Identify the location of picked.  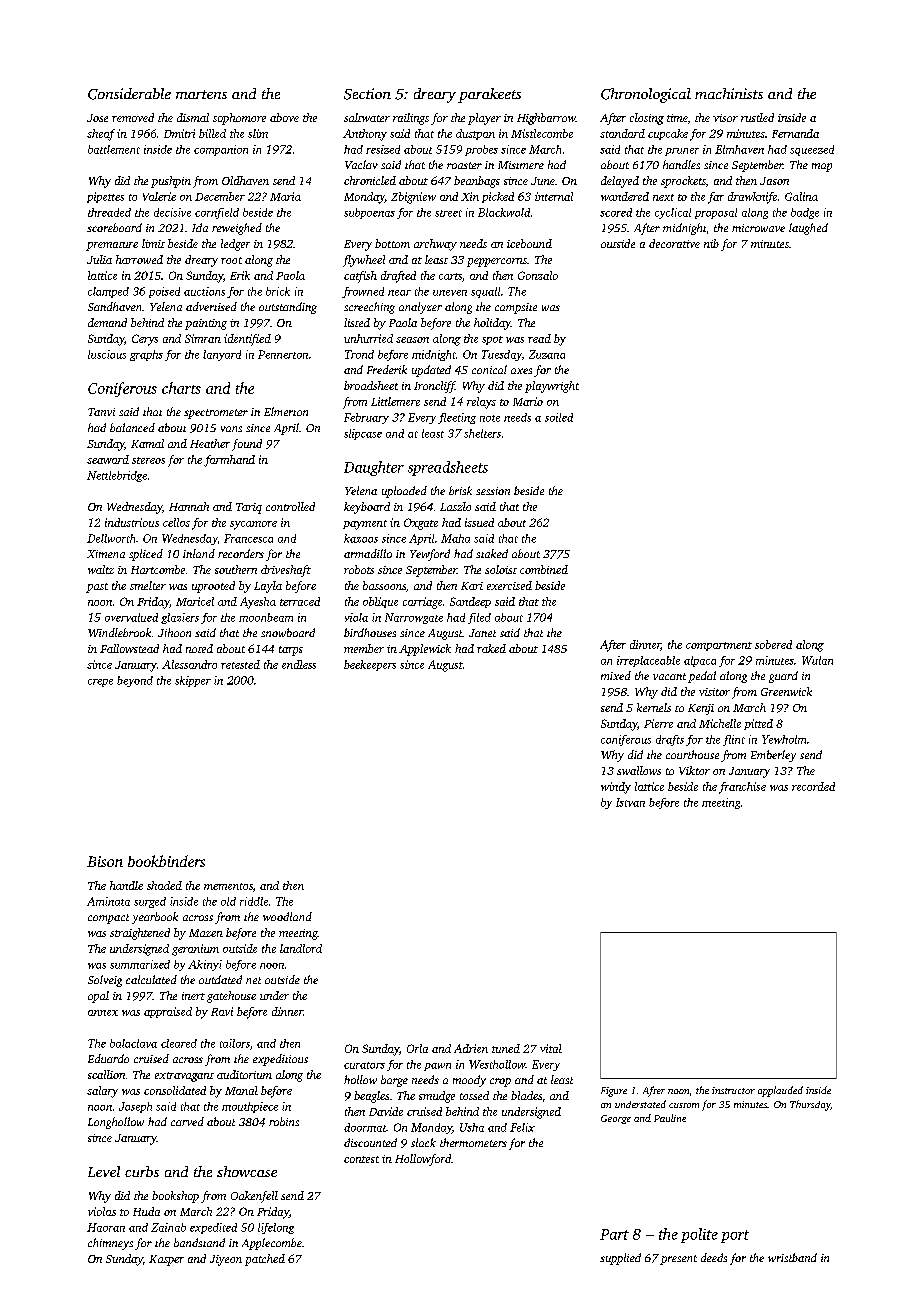
(498, 197).
